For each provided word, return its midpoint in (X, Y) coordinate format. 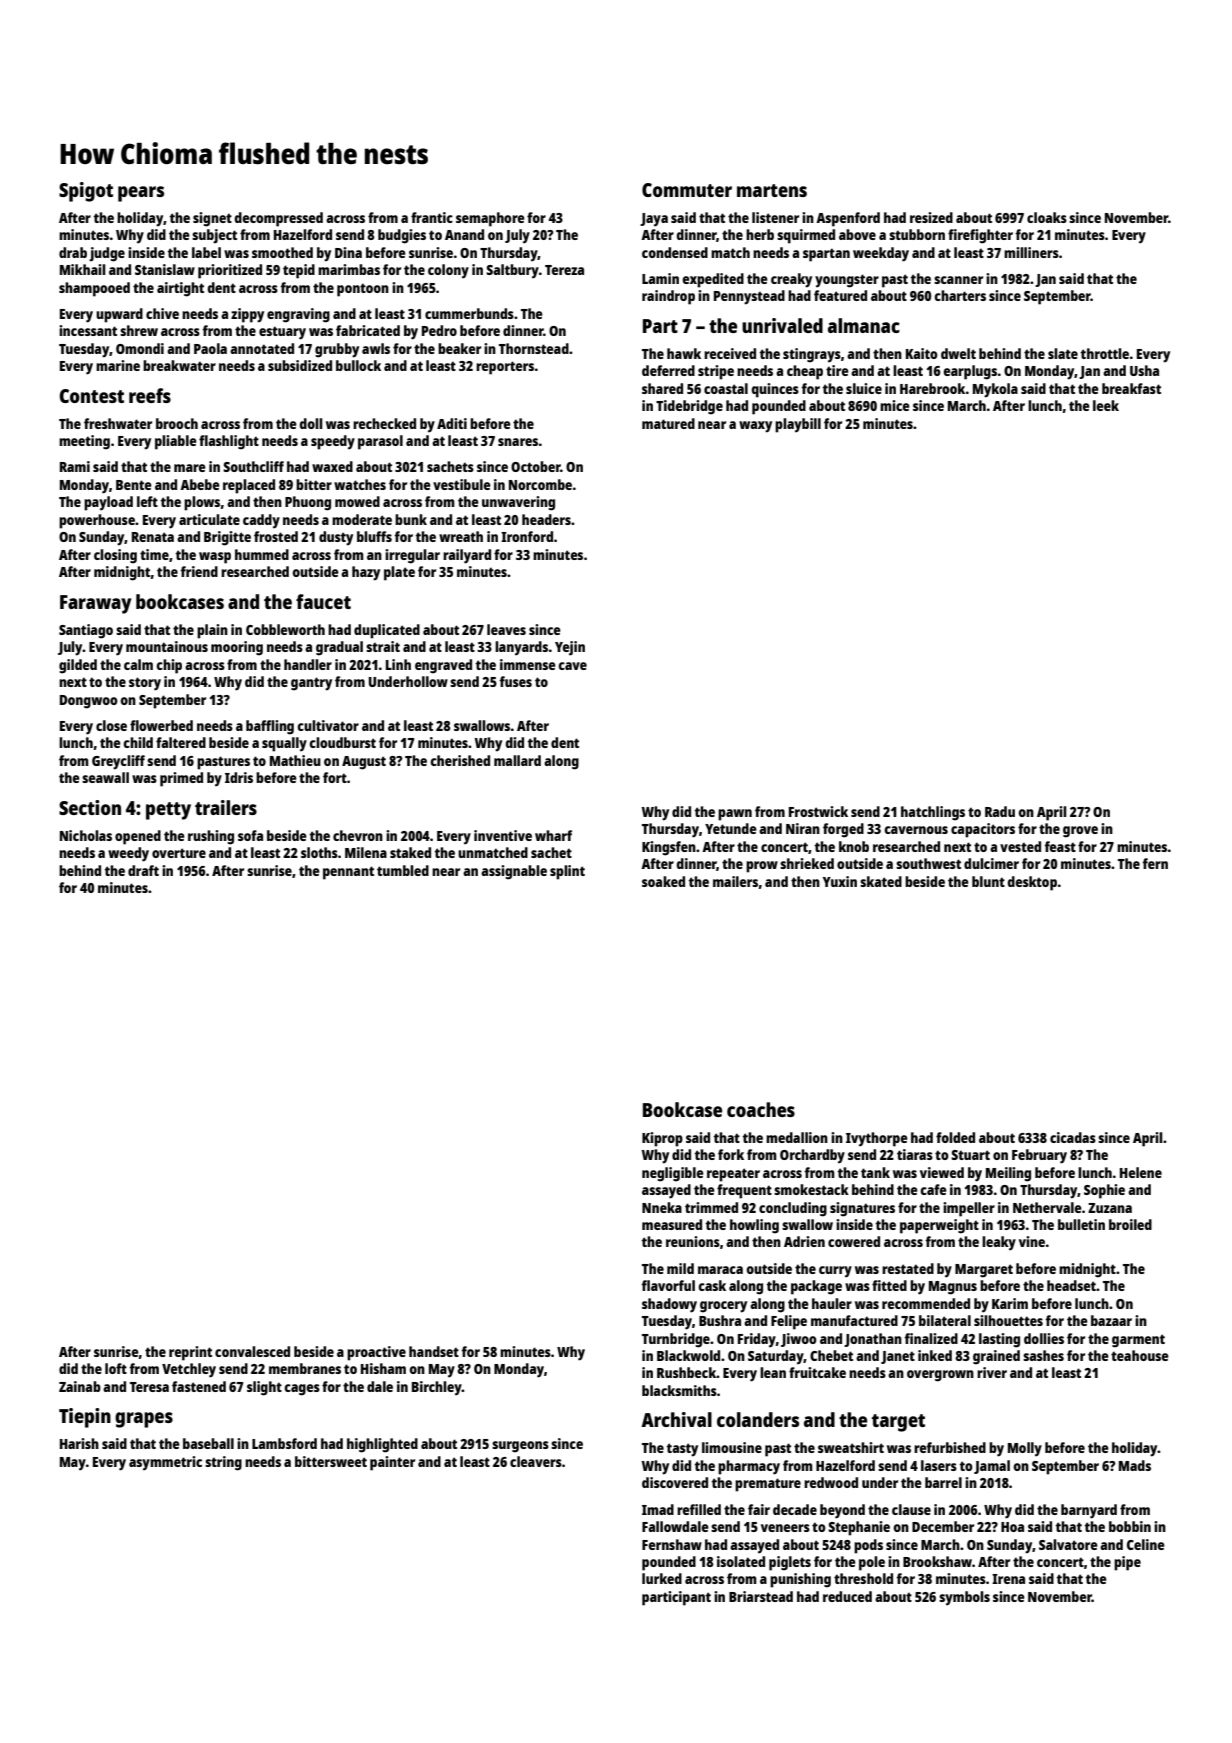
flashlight (229, 442)
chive (162, 313)
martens (772, 190)
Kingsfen (669, 848)
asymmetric (165, 1463)
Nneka (662, 1207)
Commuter (687, 190)
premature (768, 1485)
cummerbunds (469, 313)
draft (143, 870)
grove (1080, 832)
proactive (376, 1353)
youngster (847, 281)
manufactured (854, 1320)
